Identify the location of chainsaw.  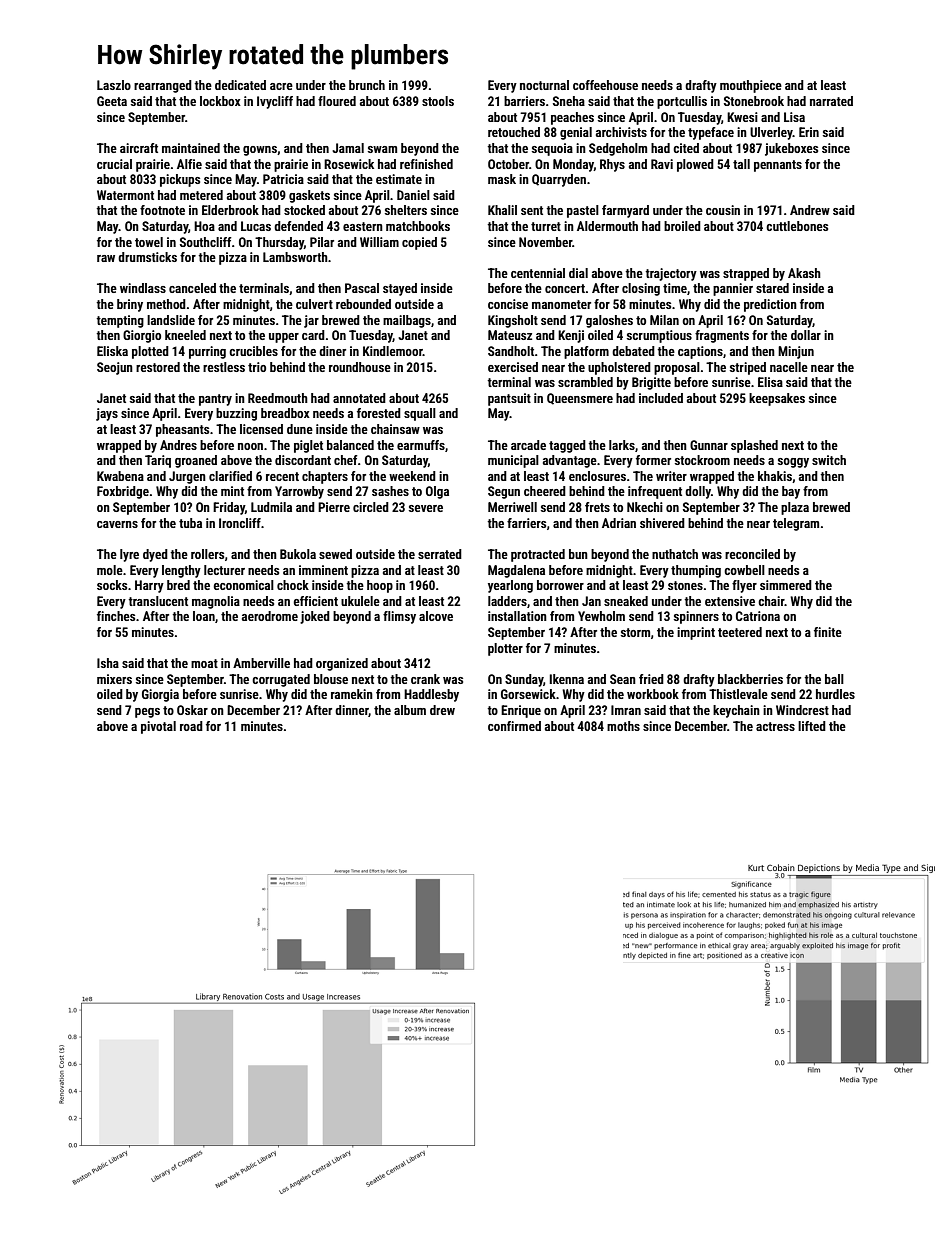
(395, 429).
